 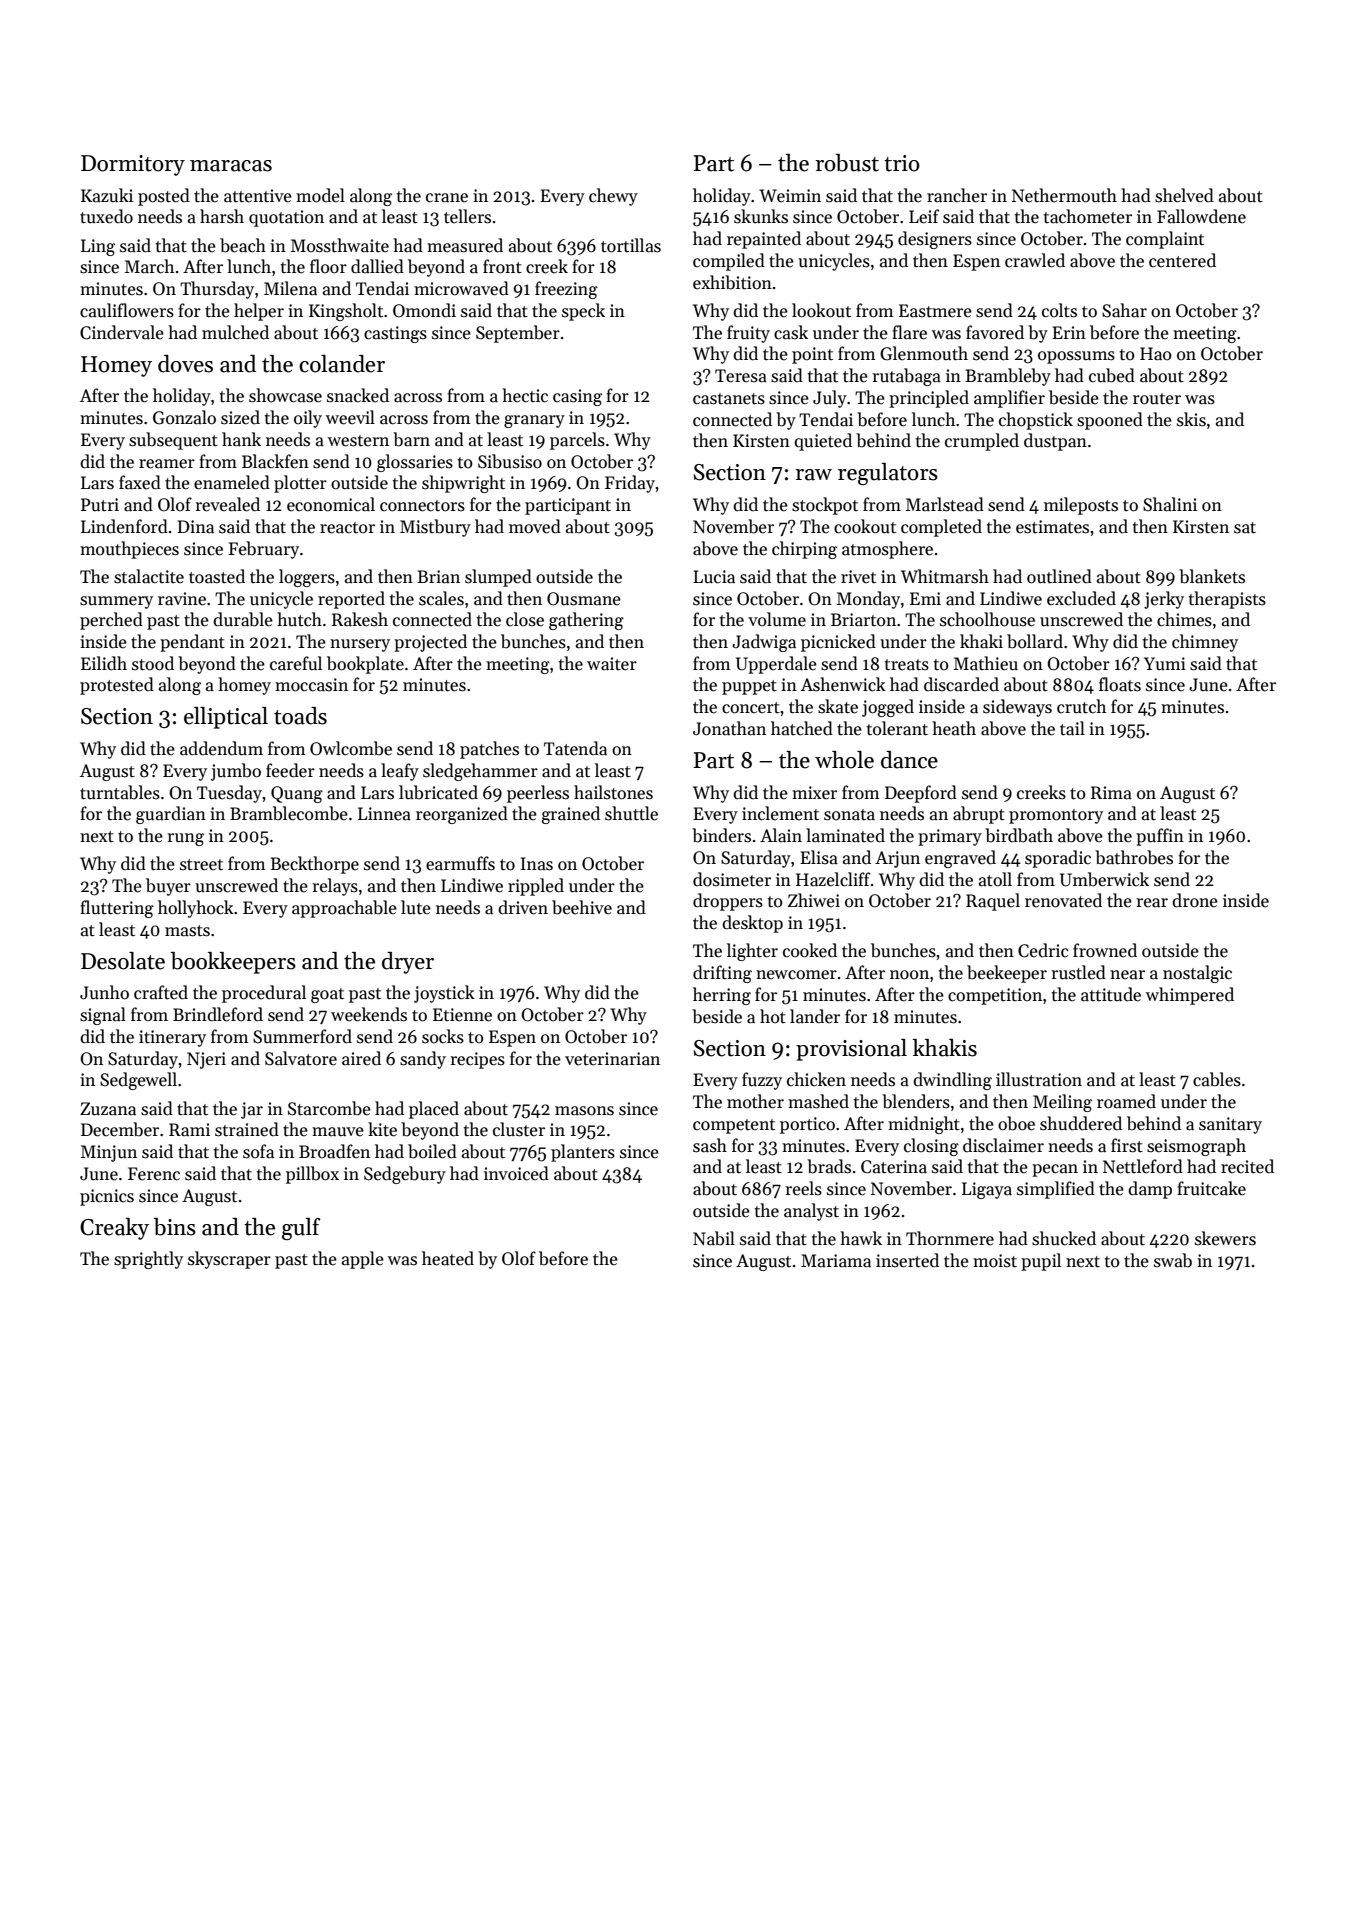 What do you see at coordinates (229, 794) in the screenshot?
I see `Tuesday` at bounding box center [229, 794].
